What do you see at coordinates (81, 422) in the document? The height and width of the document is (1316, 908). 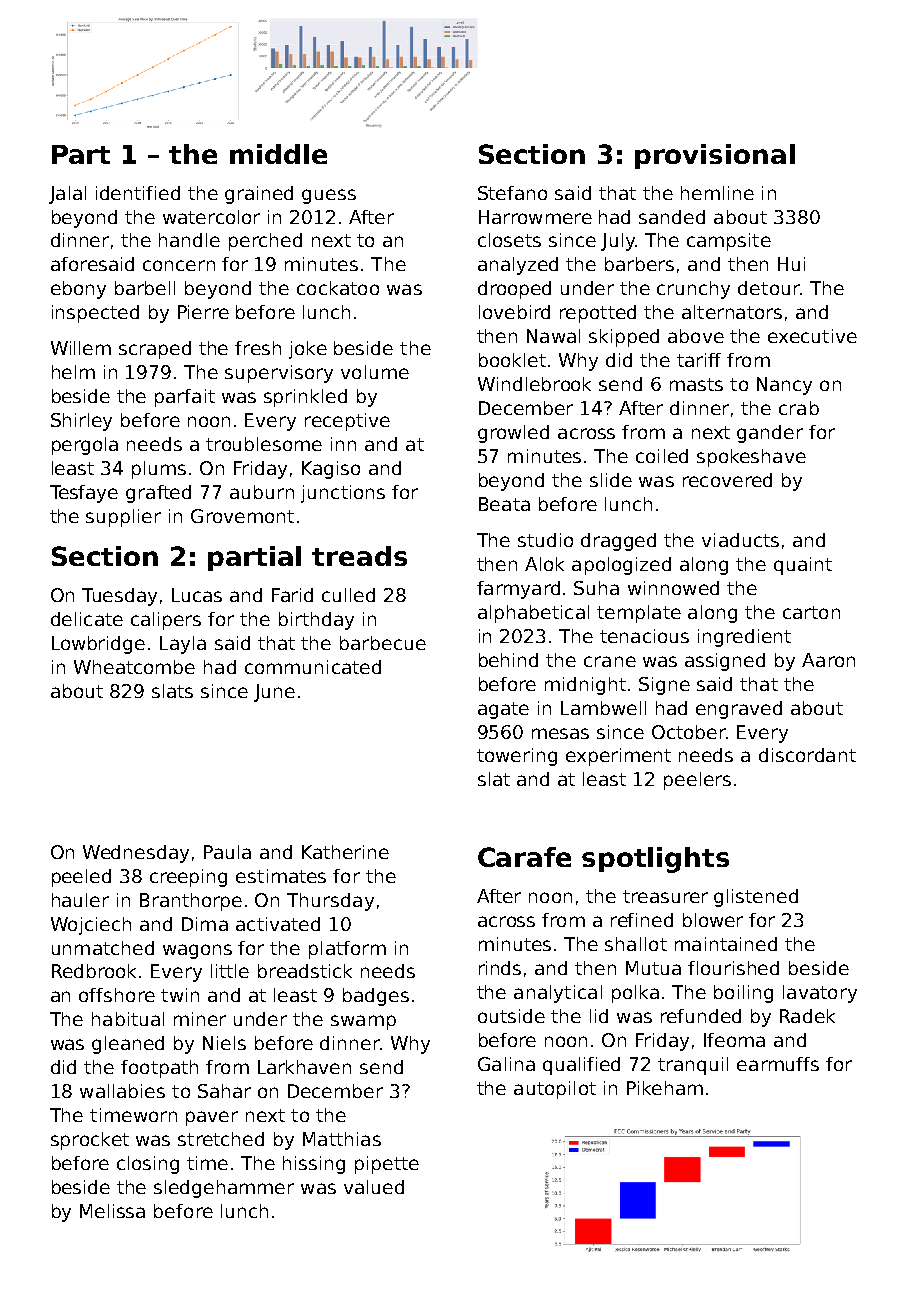 I see `Shirley` at bounding box center [81, 422].
